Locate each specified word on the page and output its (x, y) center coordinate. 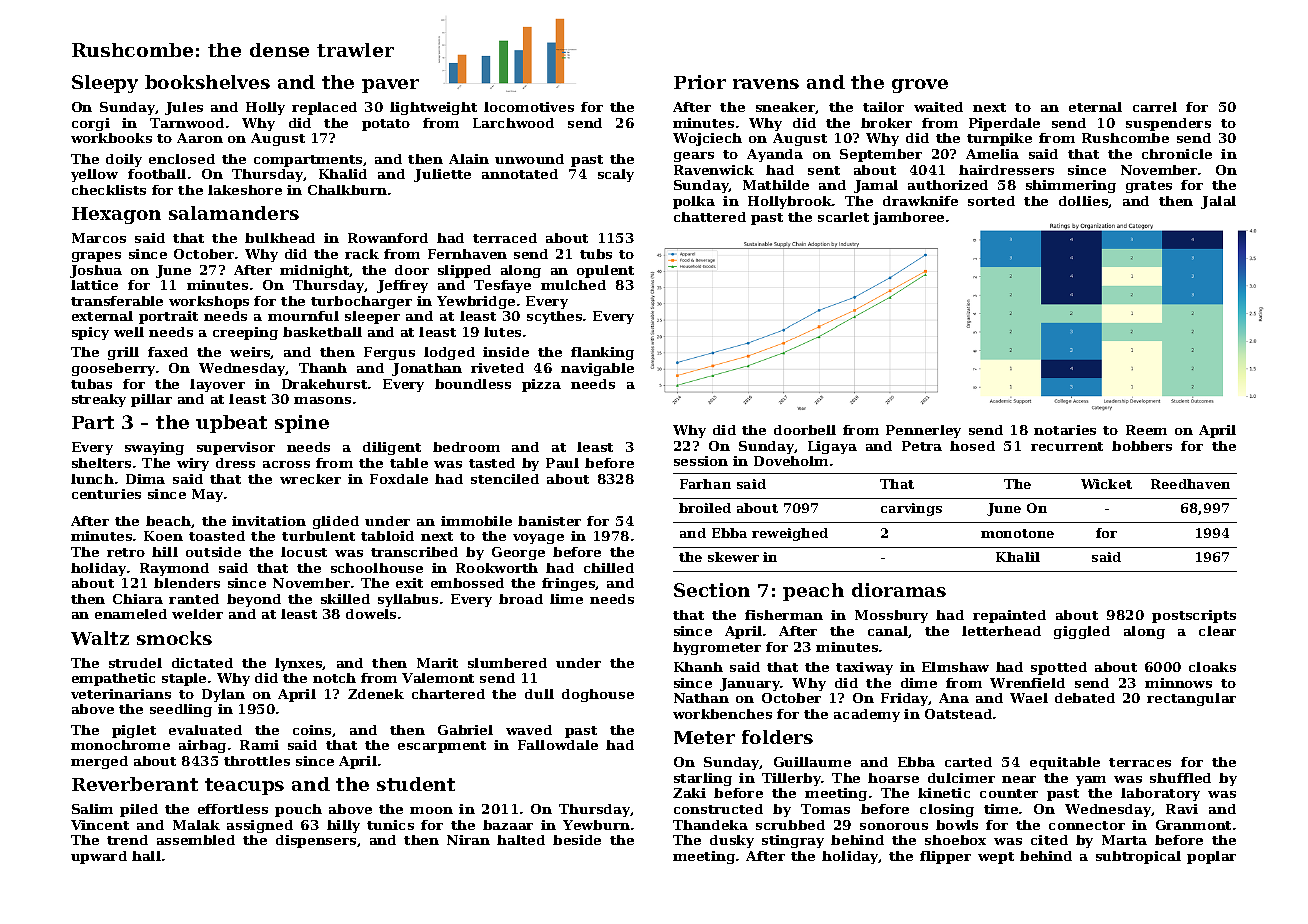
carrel (1155, 107)
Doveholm (791, 461)
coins (312, 730)
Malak (196, 825)
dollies (1084, 202)
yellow (94, 175)
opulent (605, 271)
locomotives (529, 107)
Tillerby (792, 779)
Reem (1146, 430)
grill (123, 353)
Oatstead (958, 714)
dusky (732, 841)
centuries (106, 494)
